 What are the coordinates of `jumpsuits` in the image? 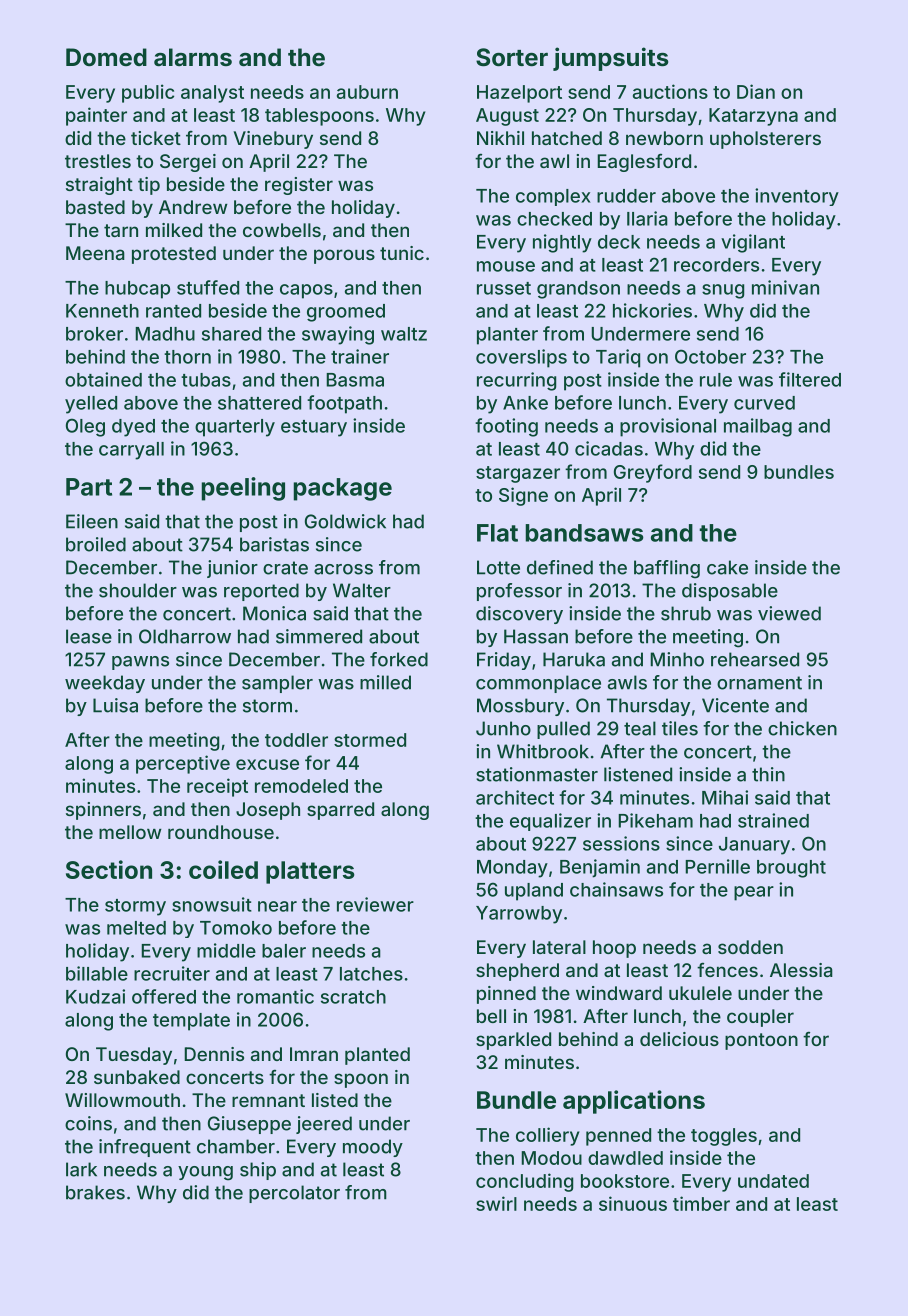 It's located at (610, 59).
